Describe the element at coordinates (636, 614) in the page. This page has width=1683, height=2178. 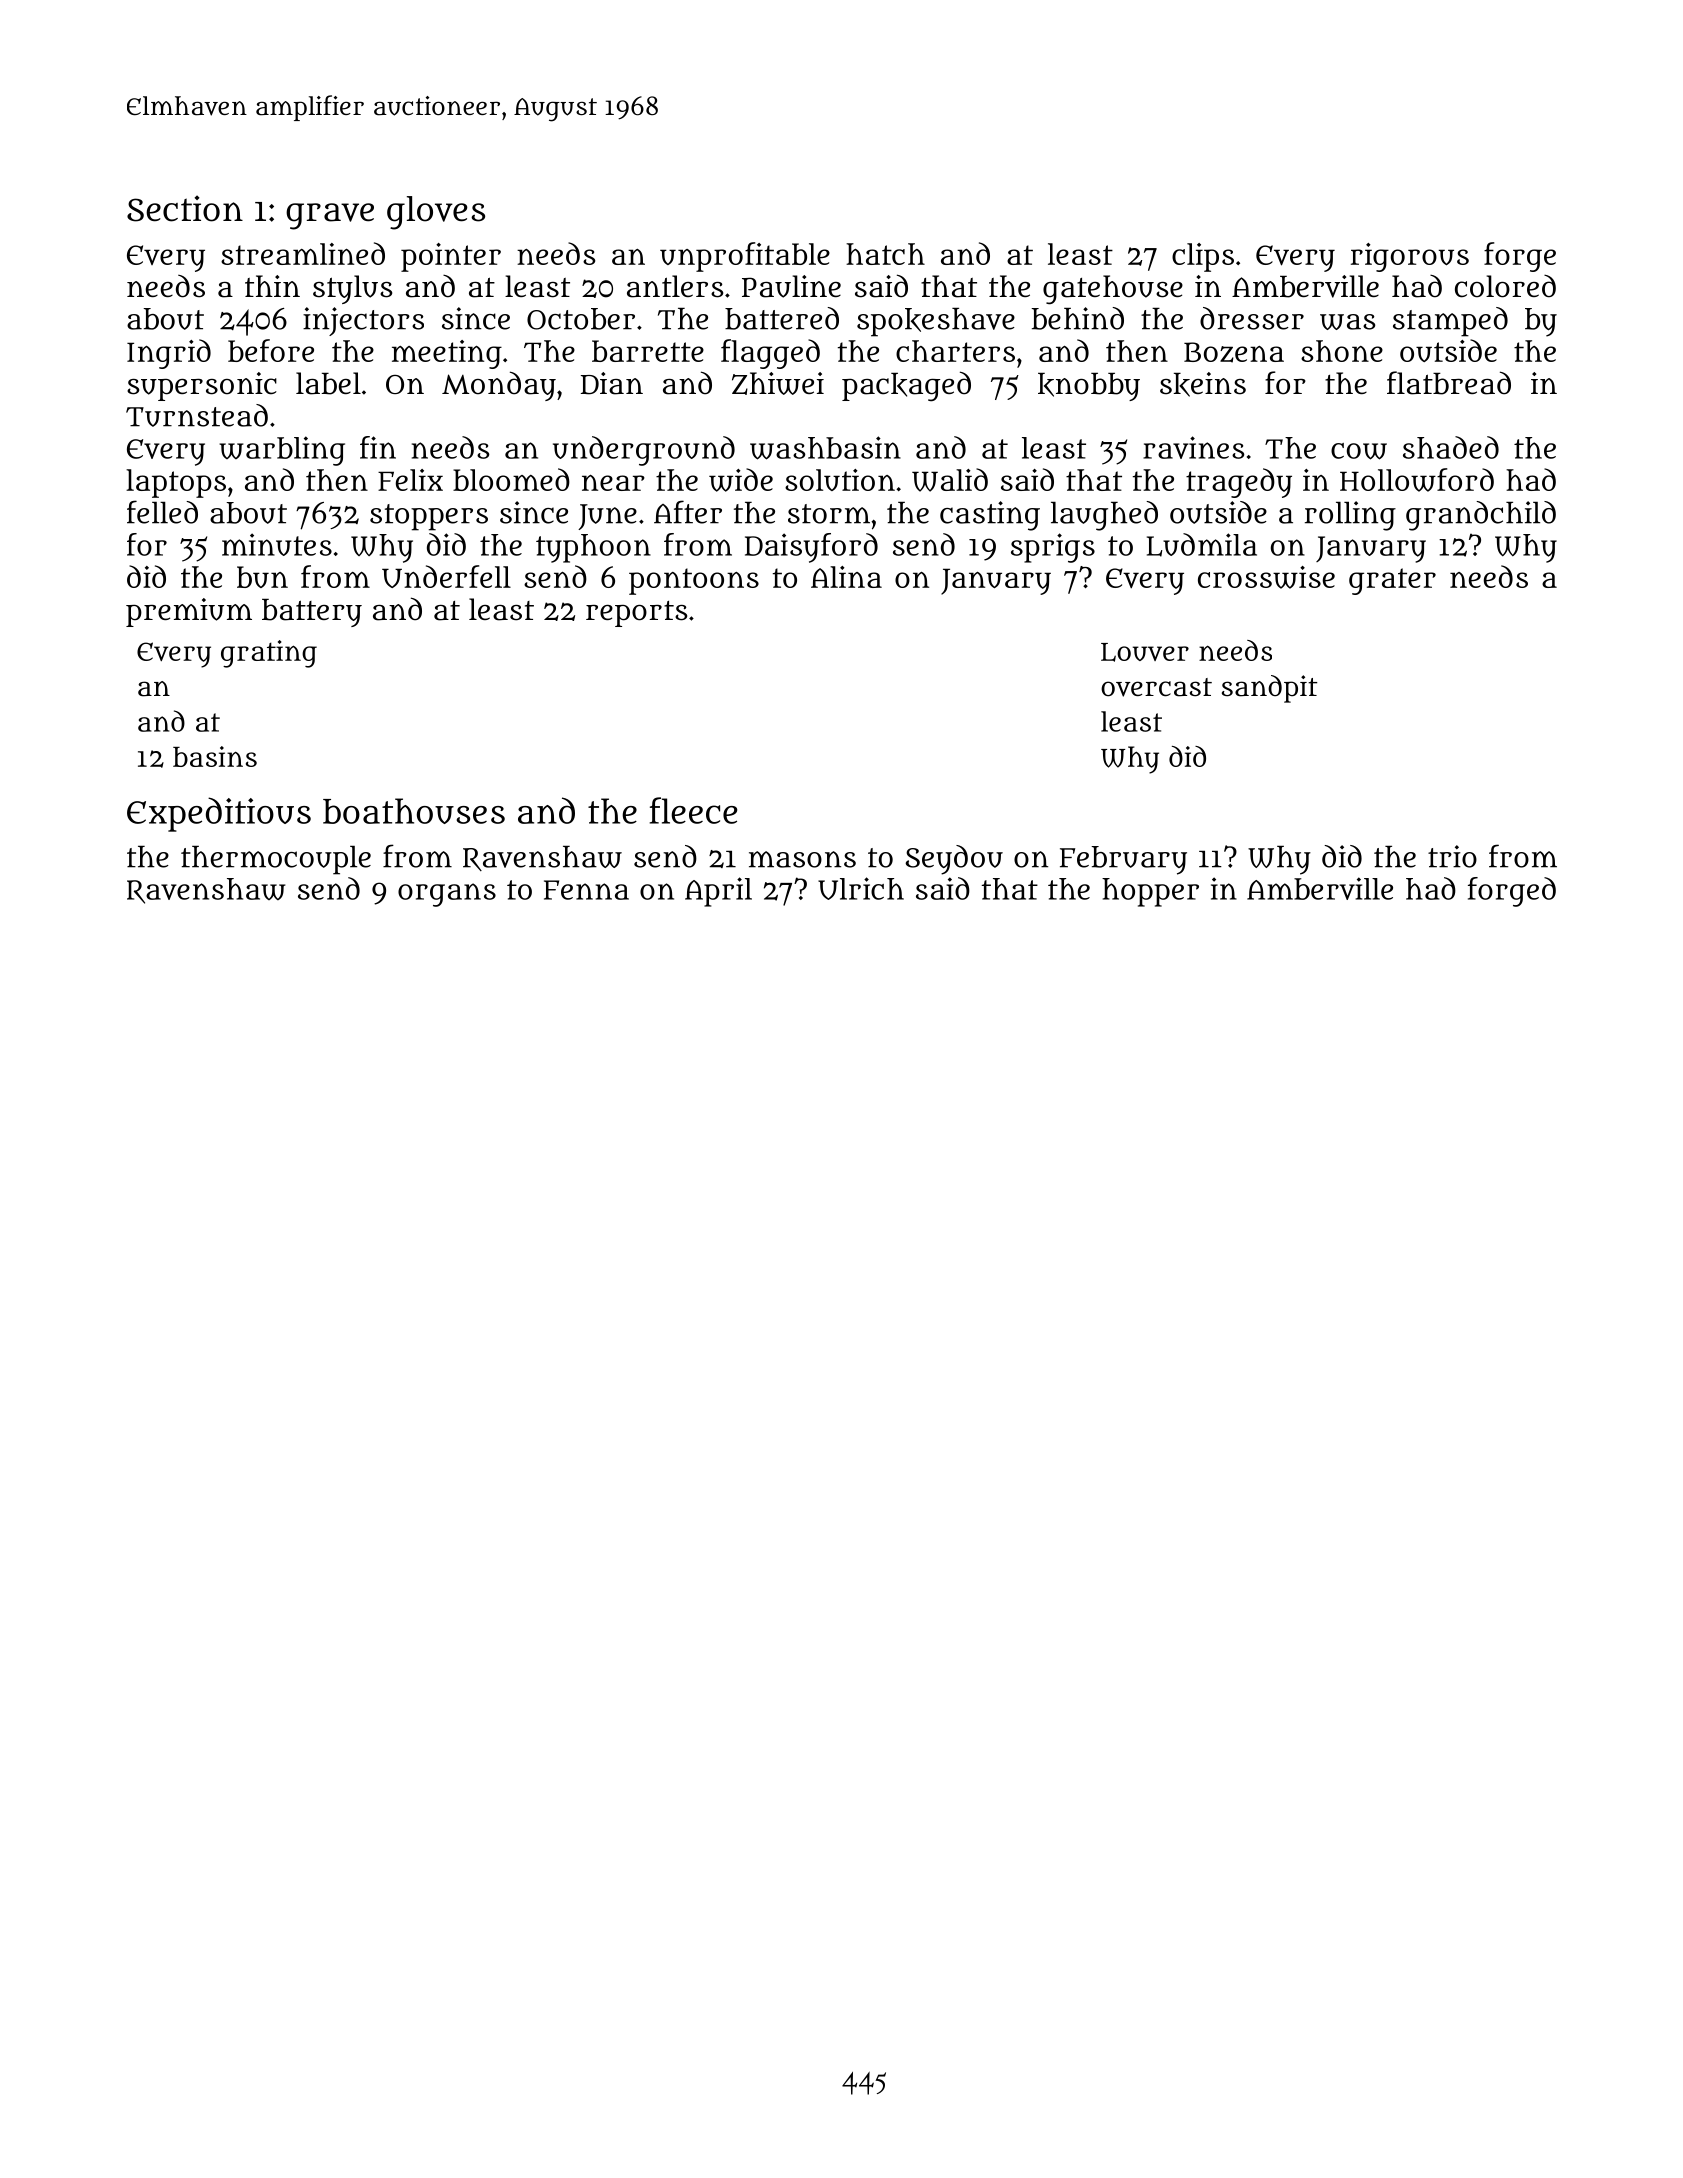
I see `reports` at that location.
